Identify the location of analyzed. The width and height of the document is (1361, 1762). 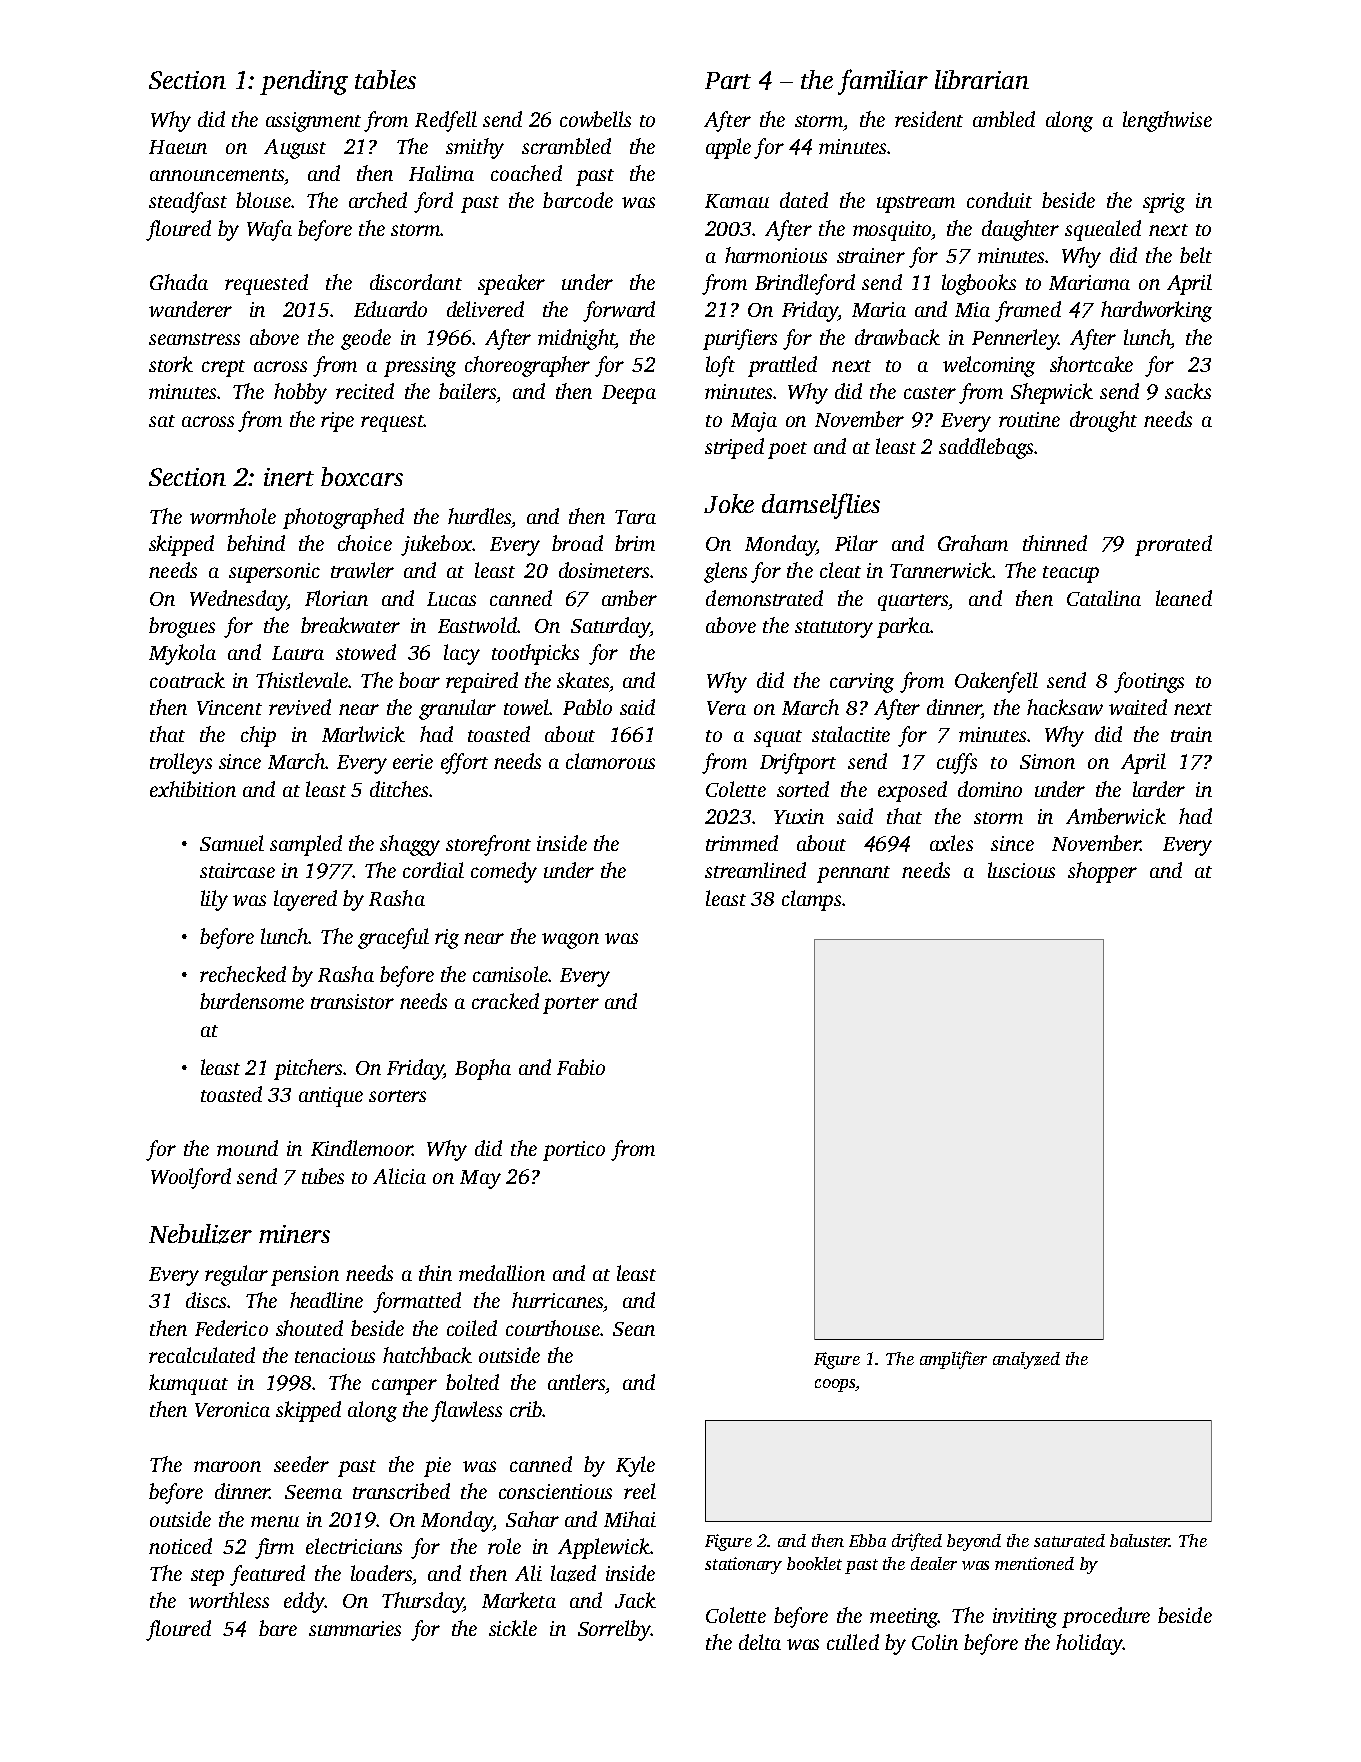
(1026, 1360).
